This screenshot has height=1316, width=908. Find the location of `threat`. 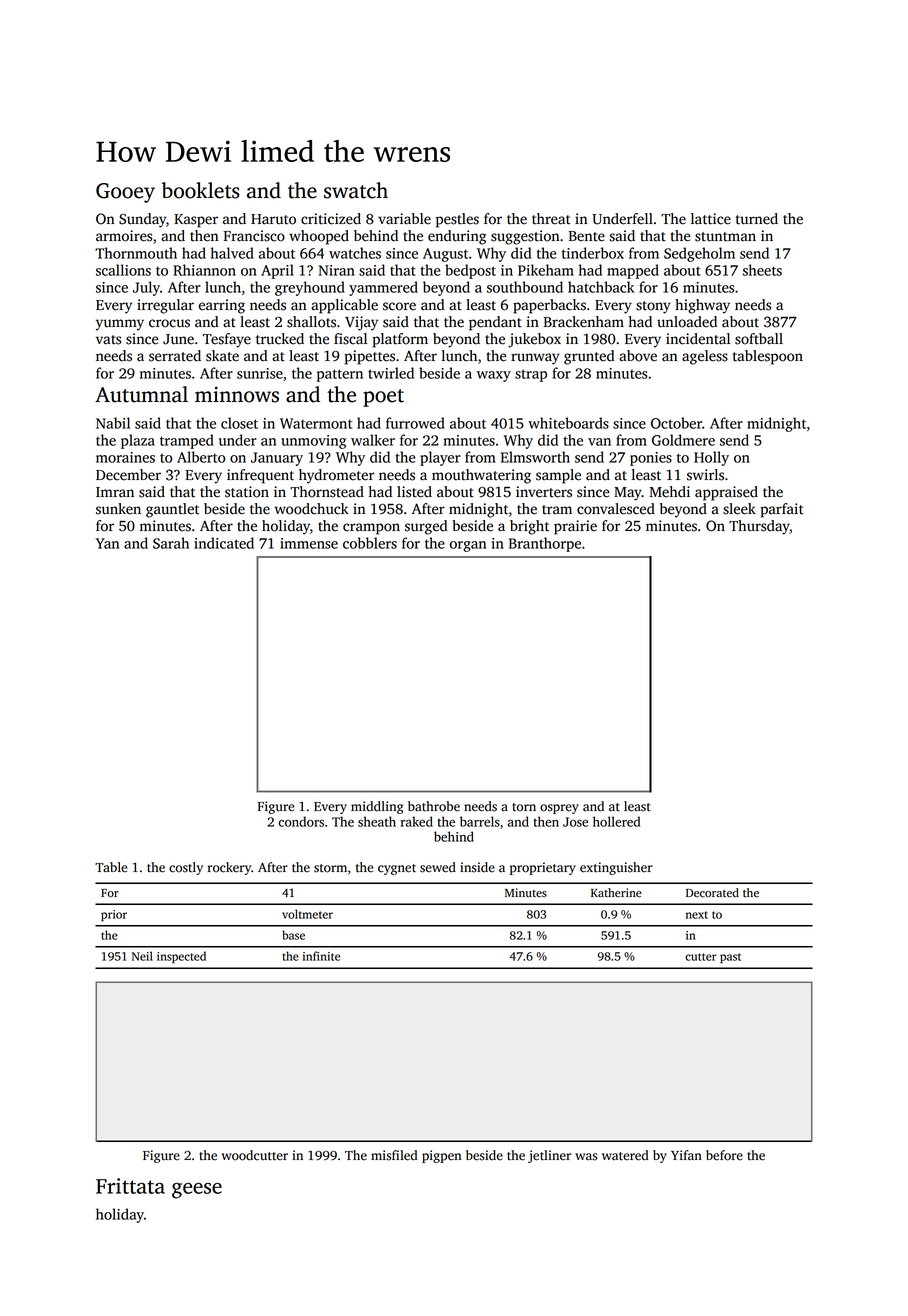

threat is located at coordinates (551, 219).
